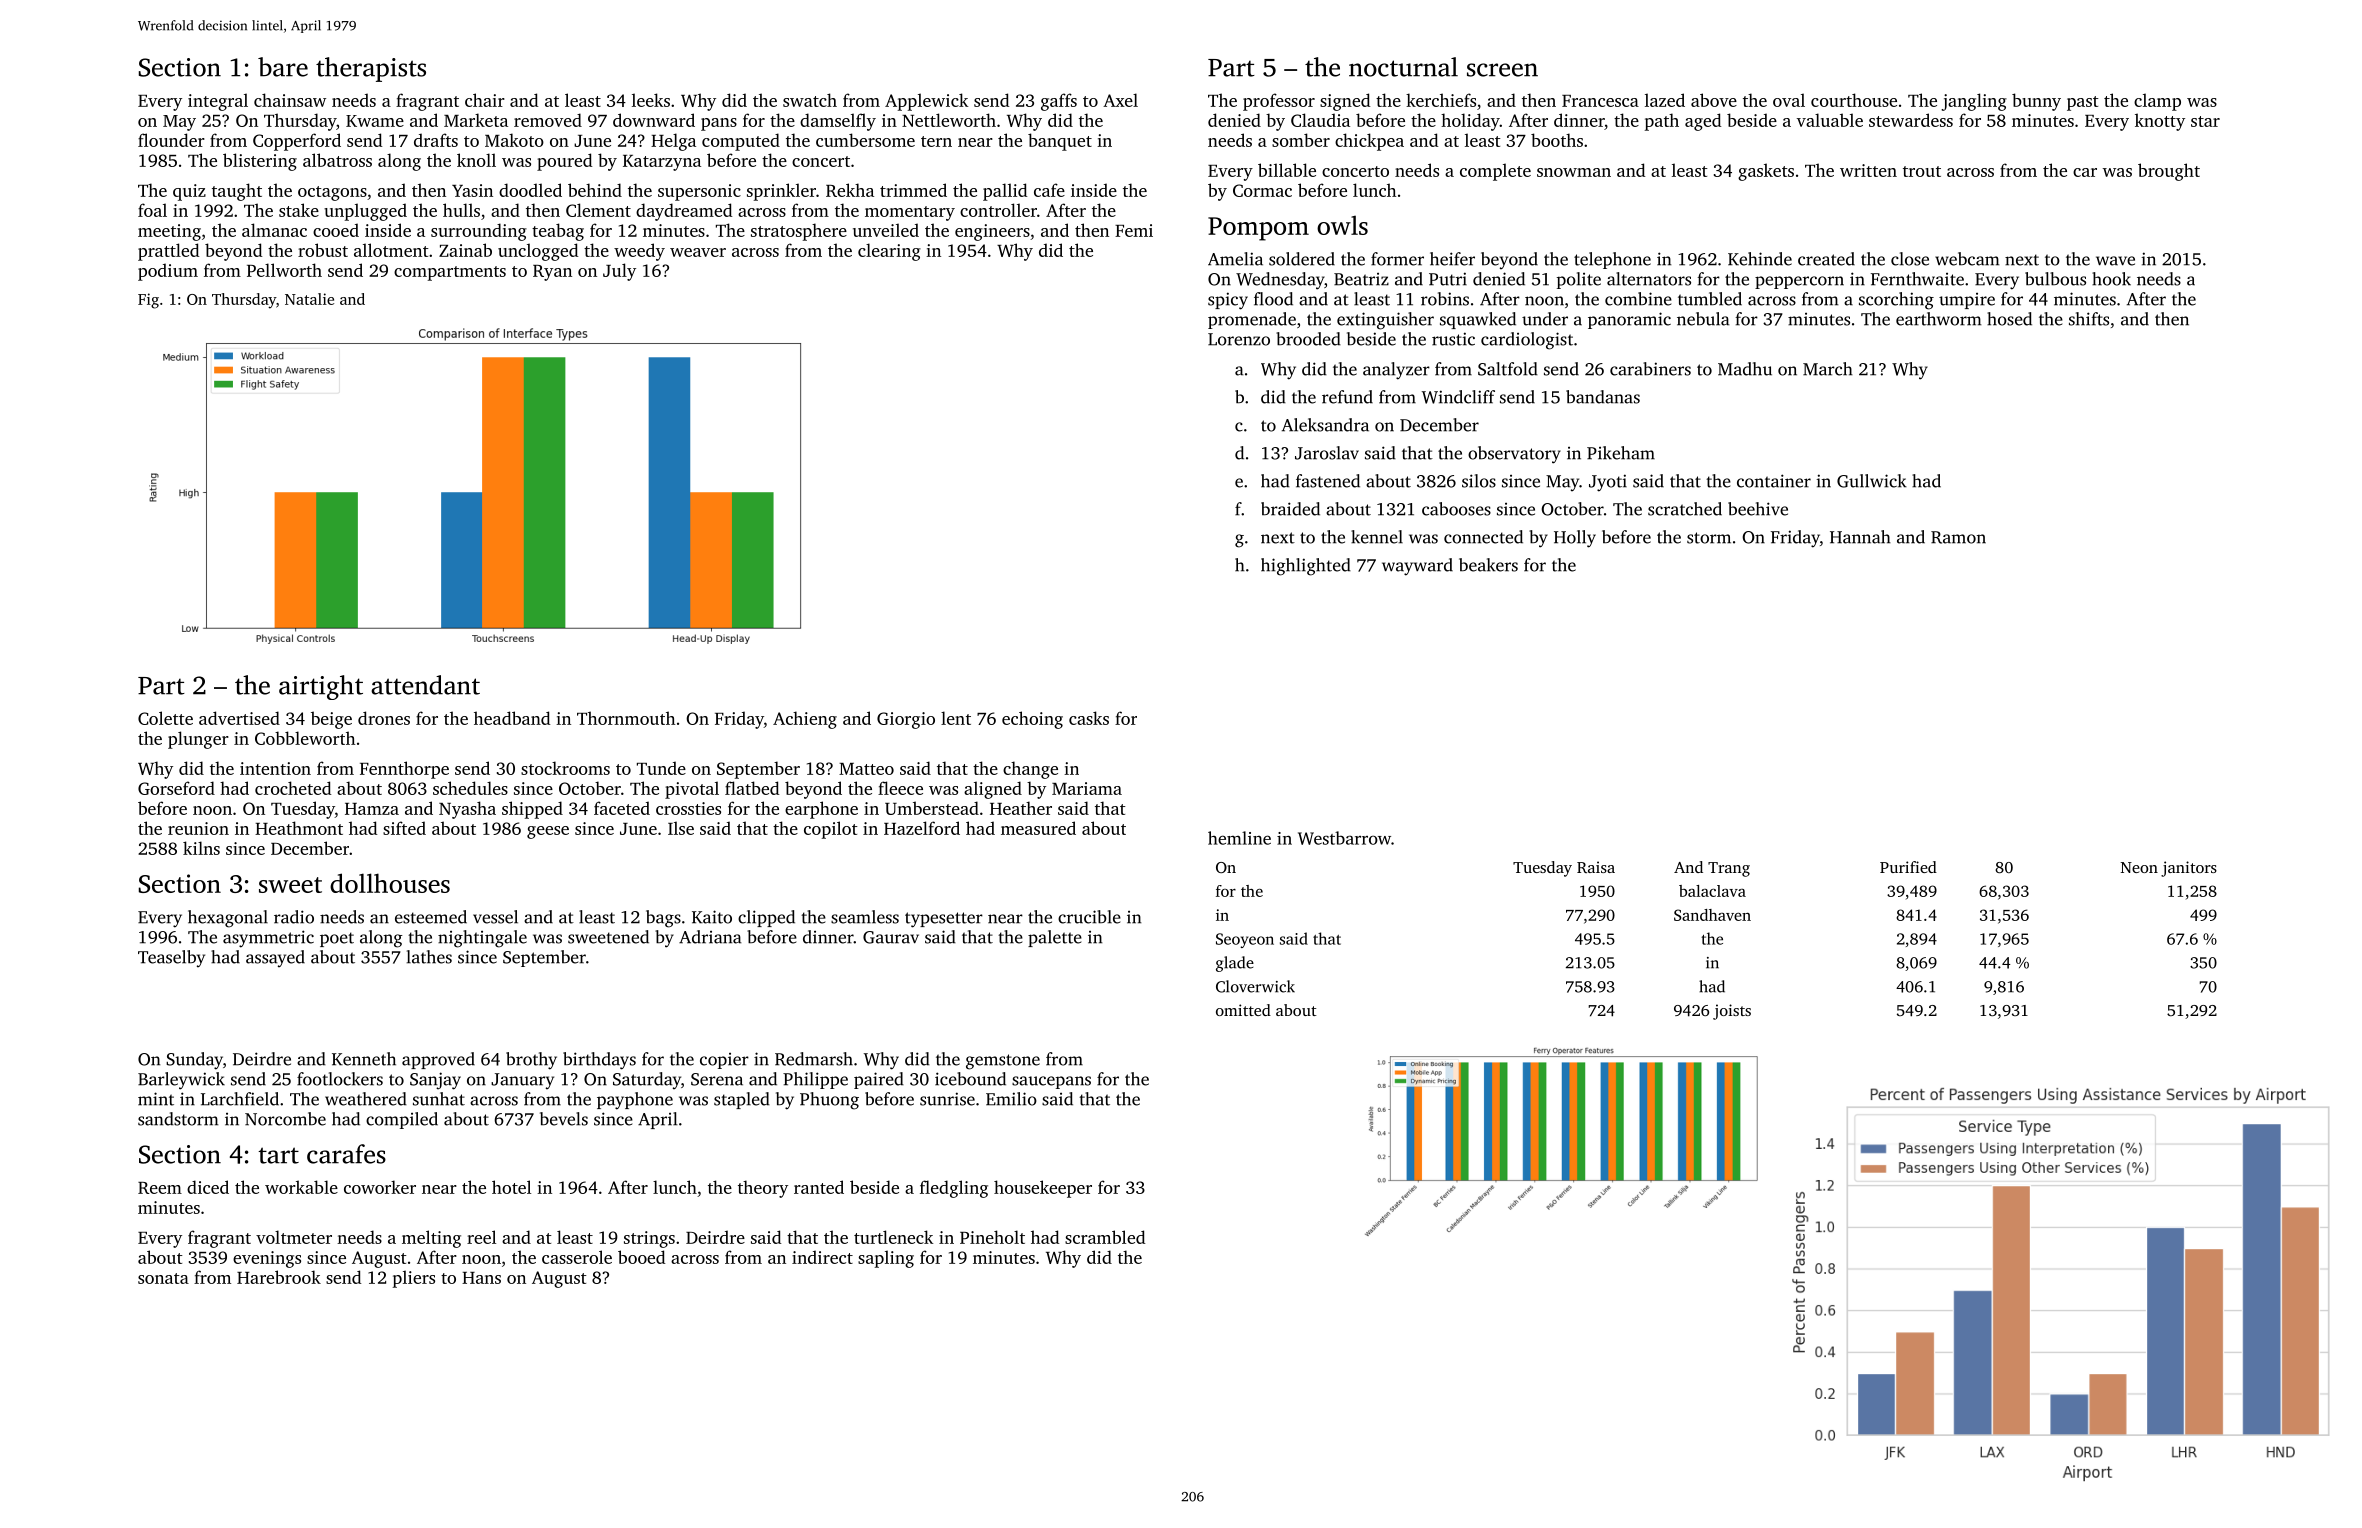 The image size is (2362, 1528). I want to click on joists, so click(1732, 1012).
